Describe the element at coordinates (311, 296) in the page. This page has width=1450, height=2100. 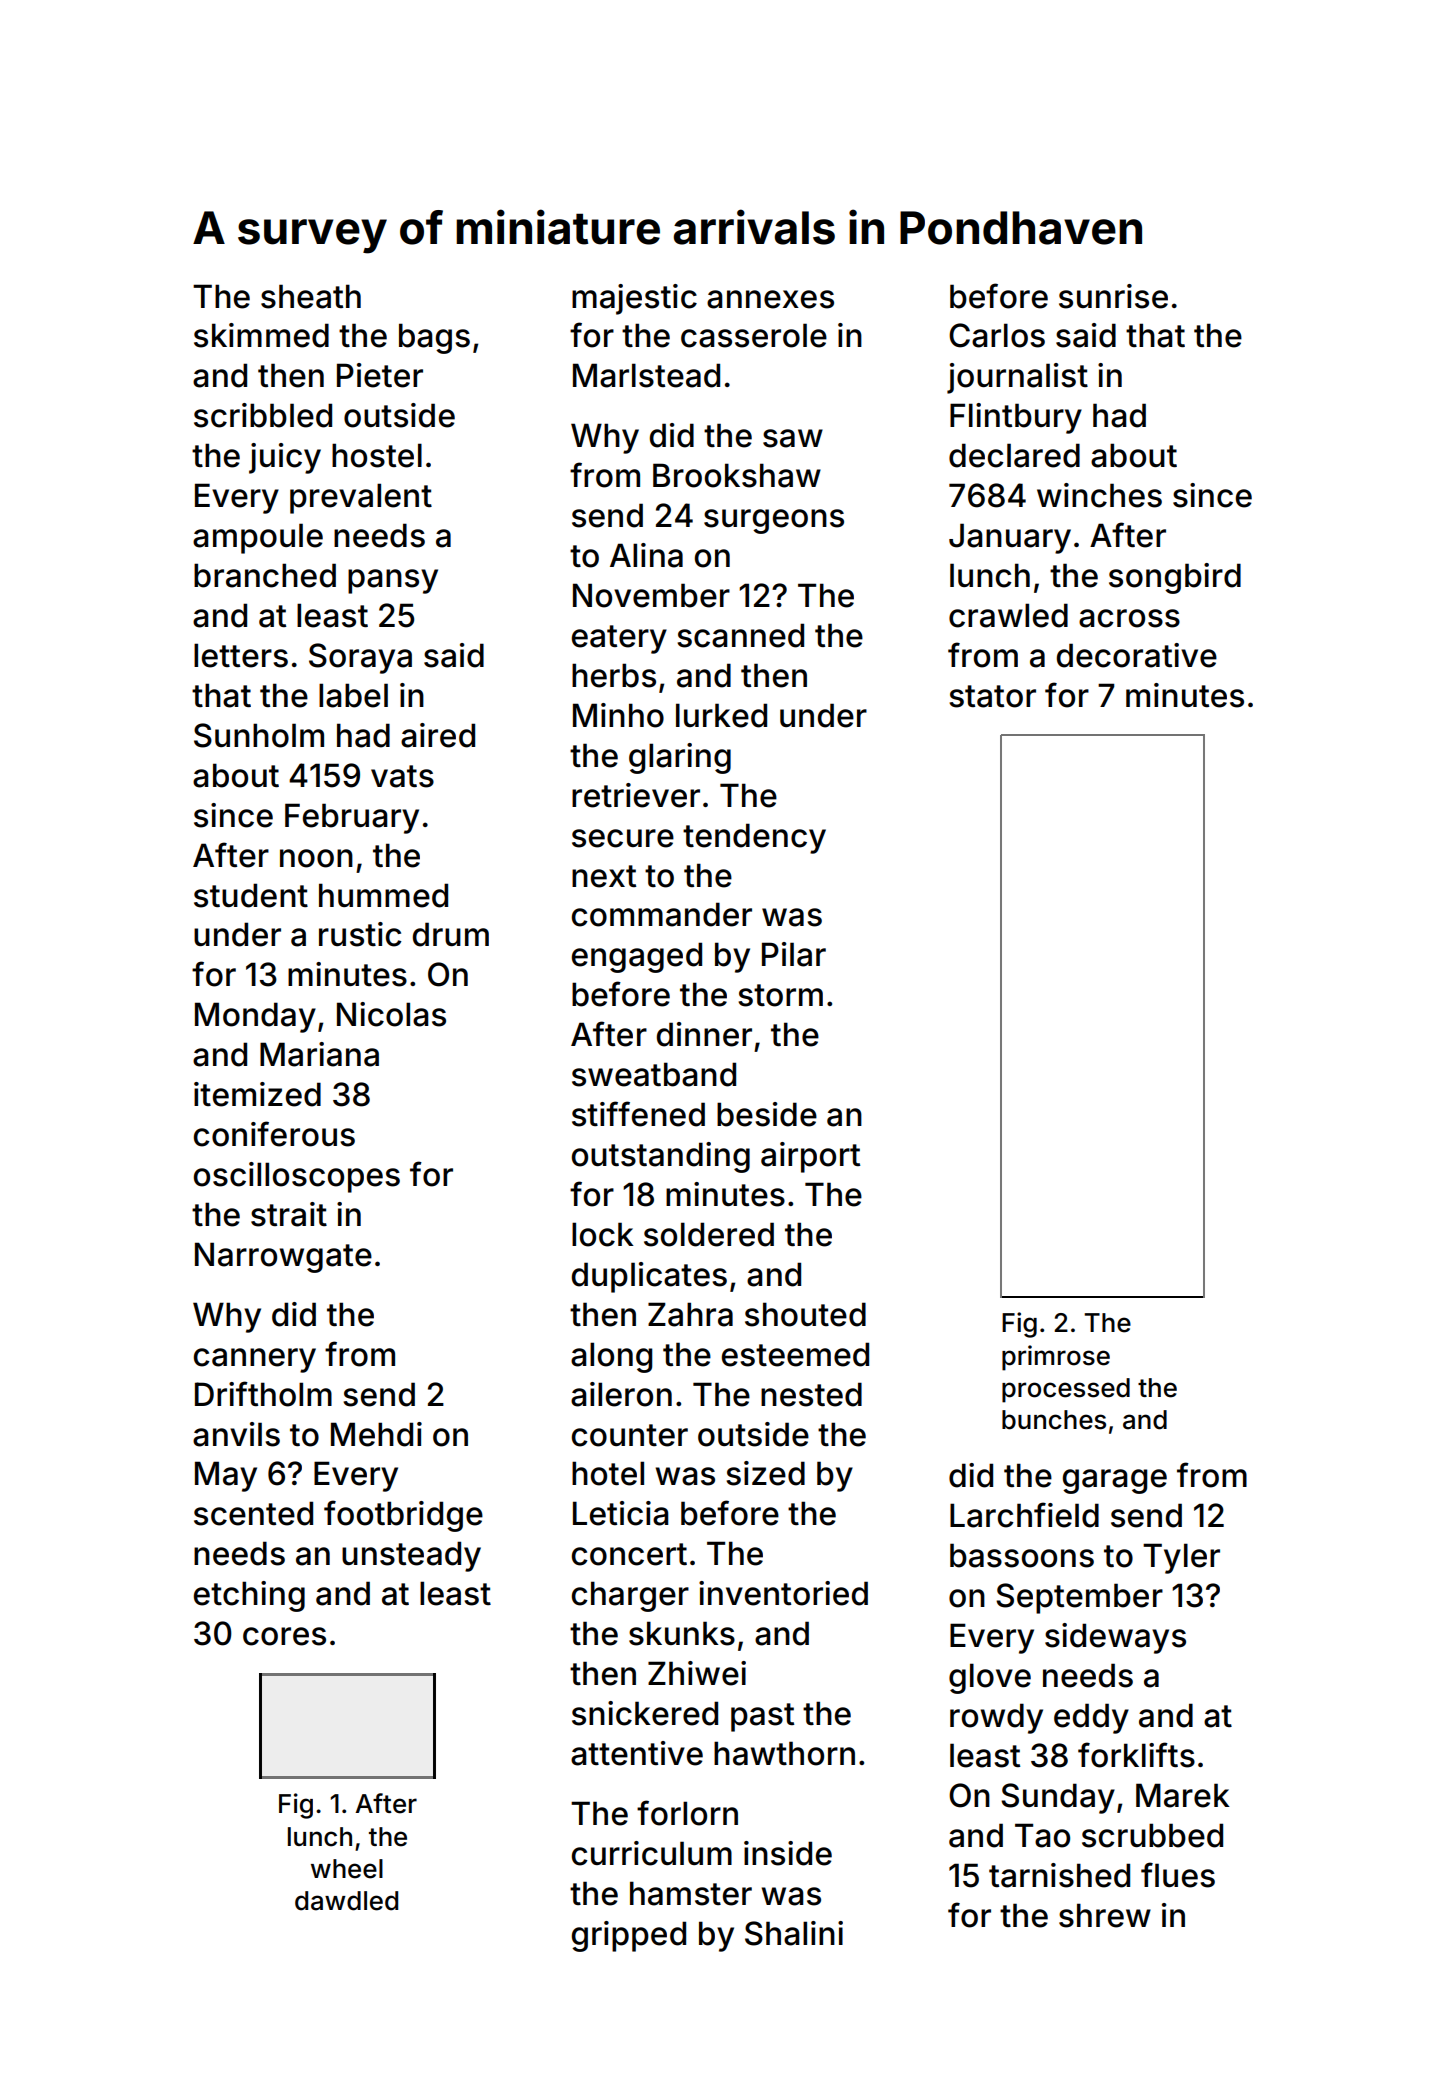
I see `sheath` at that location.
